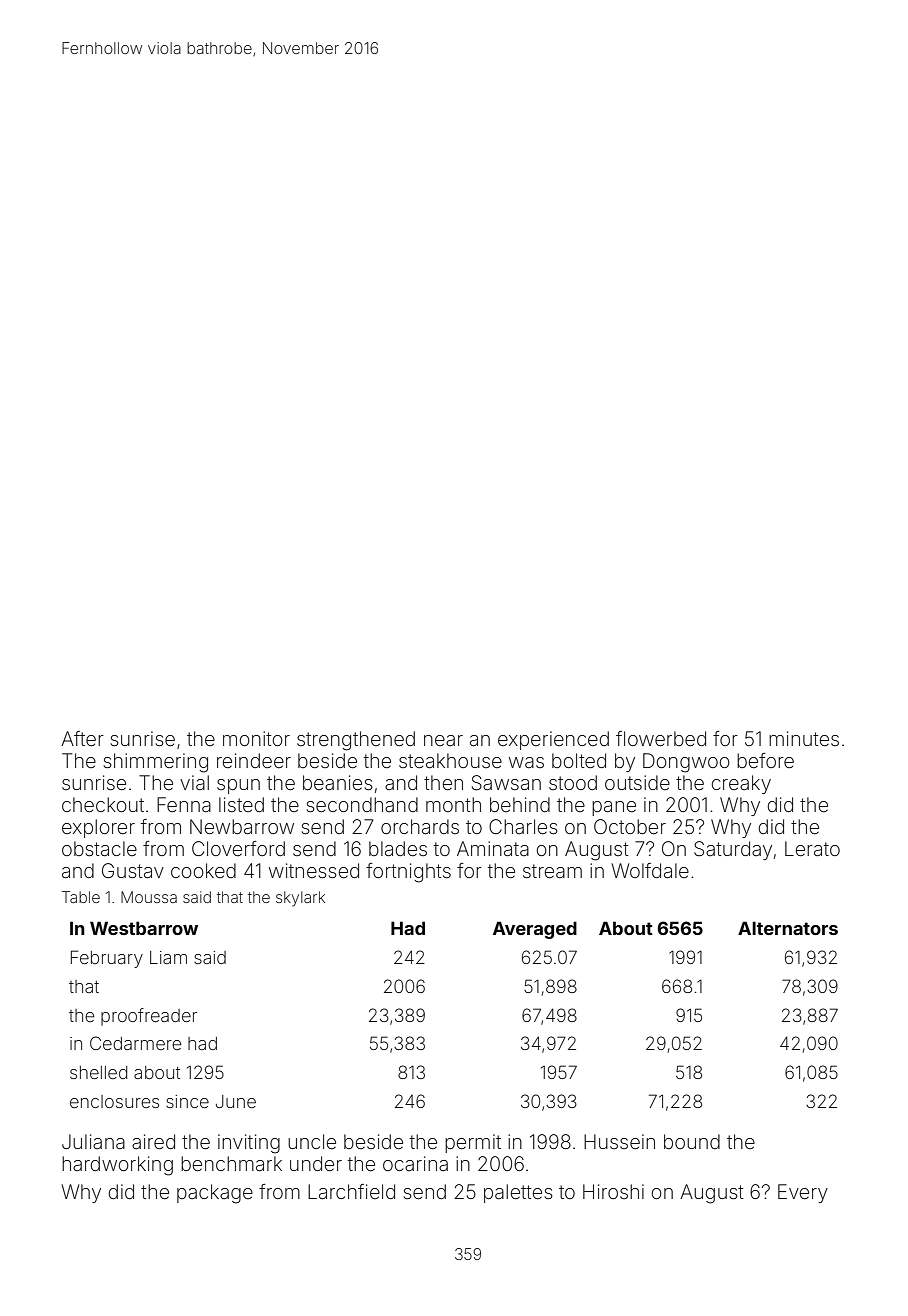 The width and height of the document is (908, 1316). I want to click on Averaged, so click(535, 930).
